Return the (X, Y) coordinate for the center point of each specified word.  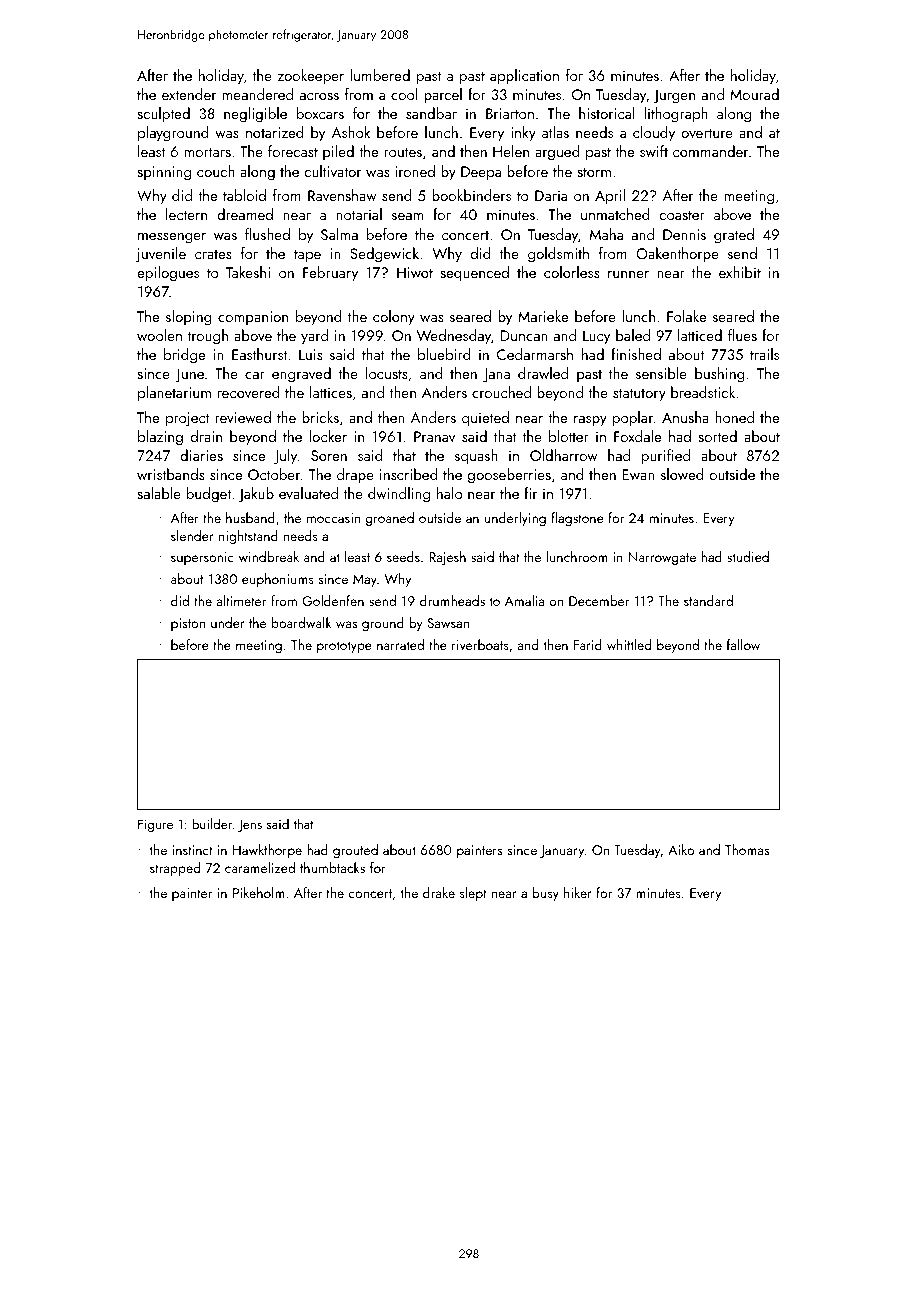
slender (192, 535)
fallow (743, 644)
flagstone (577, 519)
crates (213, 254)
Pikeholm (259, 892)
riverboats (480, 644)
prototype (344, 647)
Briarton (510, 113)
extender (189, 94)
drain (206, 436)
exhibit (740, 272)
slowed (682, 474)
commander (710, 151)
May (365, 580)
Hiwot (415, 272)
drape (355, 476)
